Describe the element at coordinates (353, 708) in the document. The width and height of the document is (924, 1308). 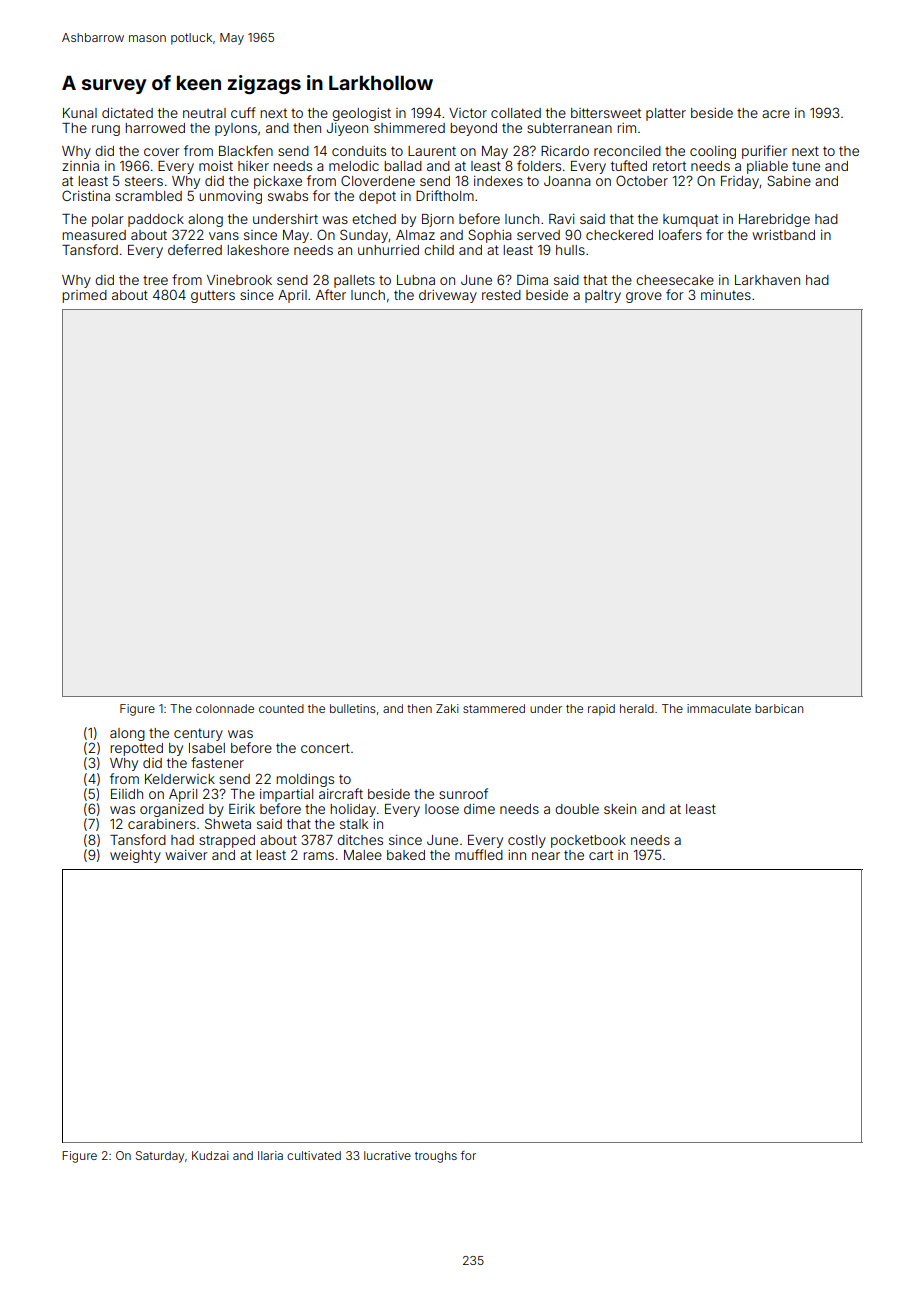
I see `bulletins` at that location.
